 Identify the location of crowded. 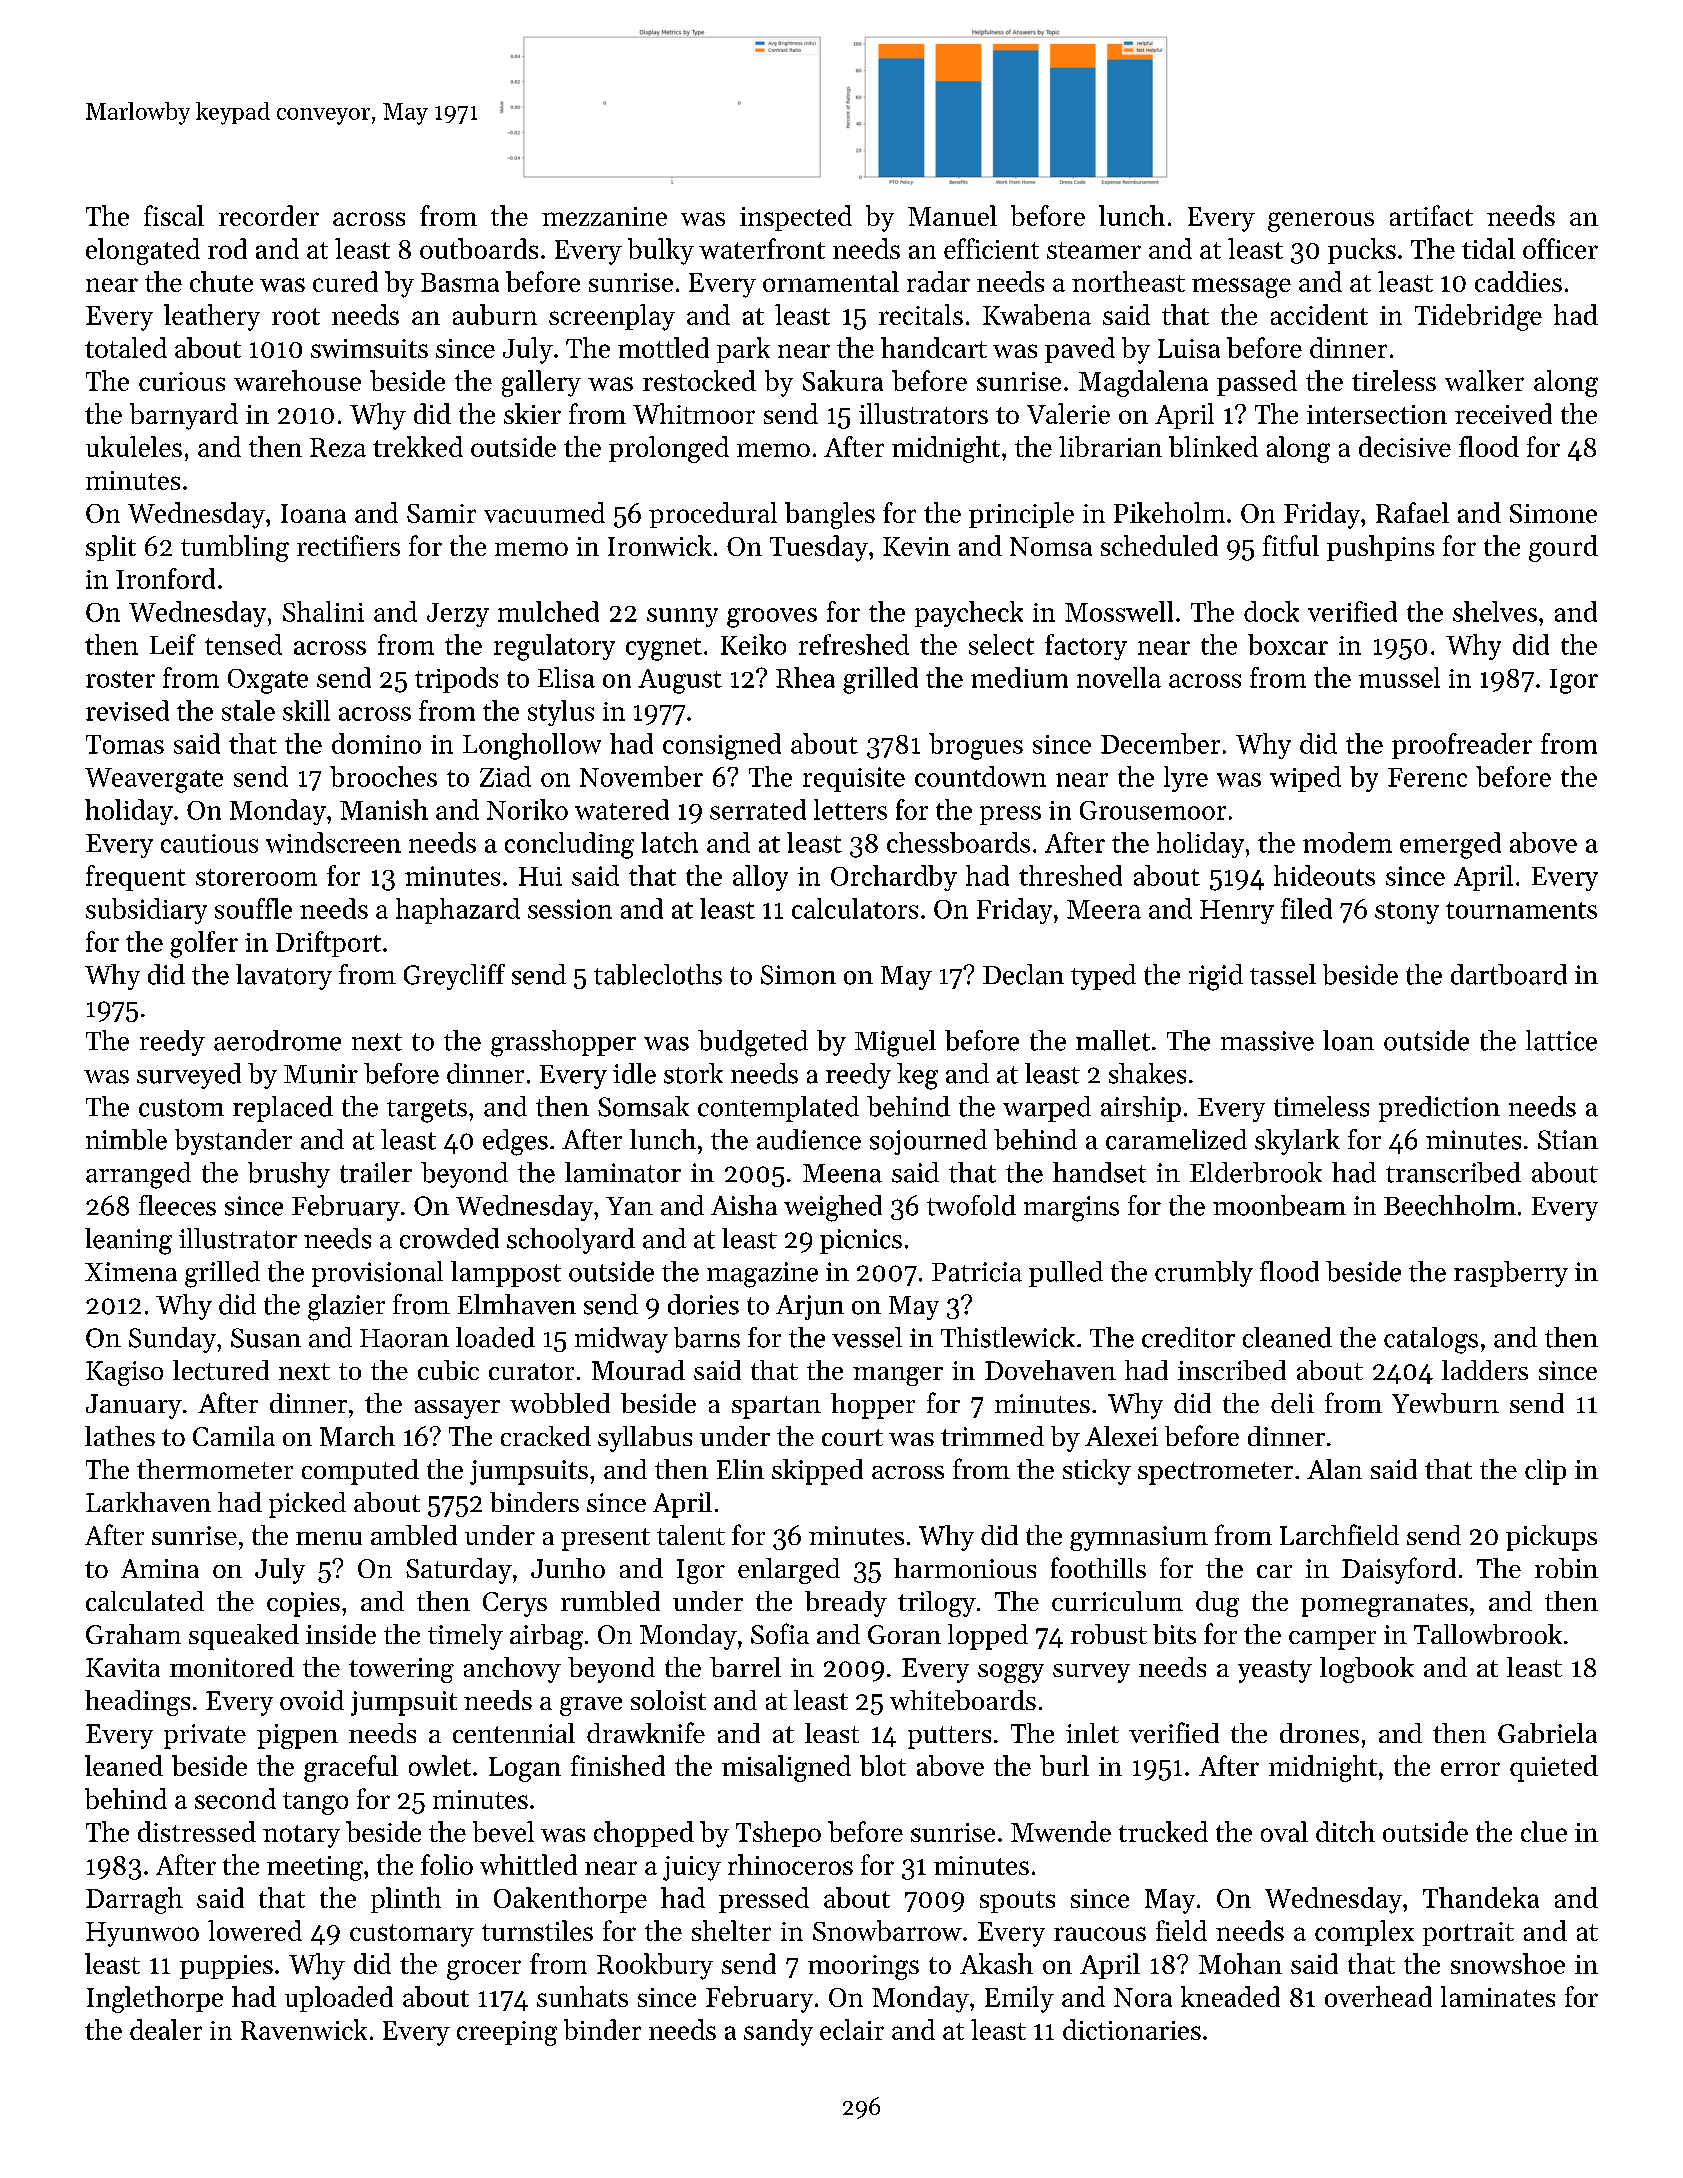
(449, 1238).
